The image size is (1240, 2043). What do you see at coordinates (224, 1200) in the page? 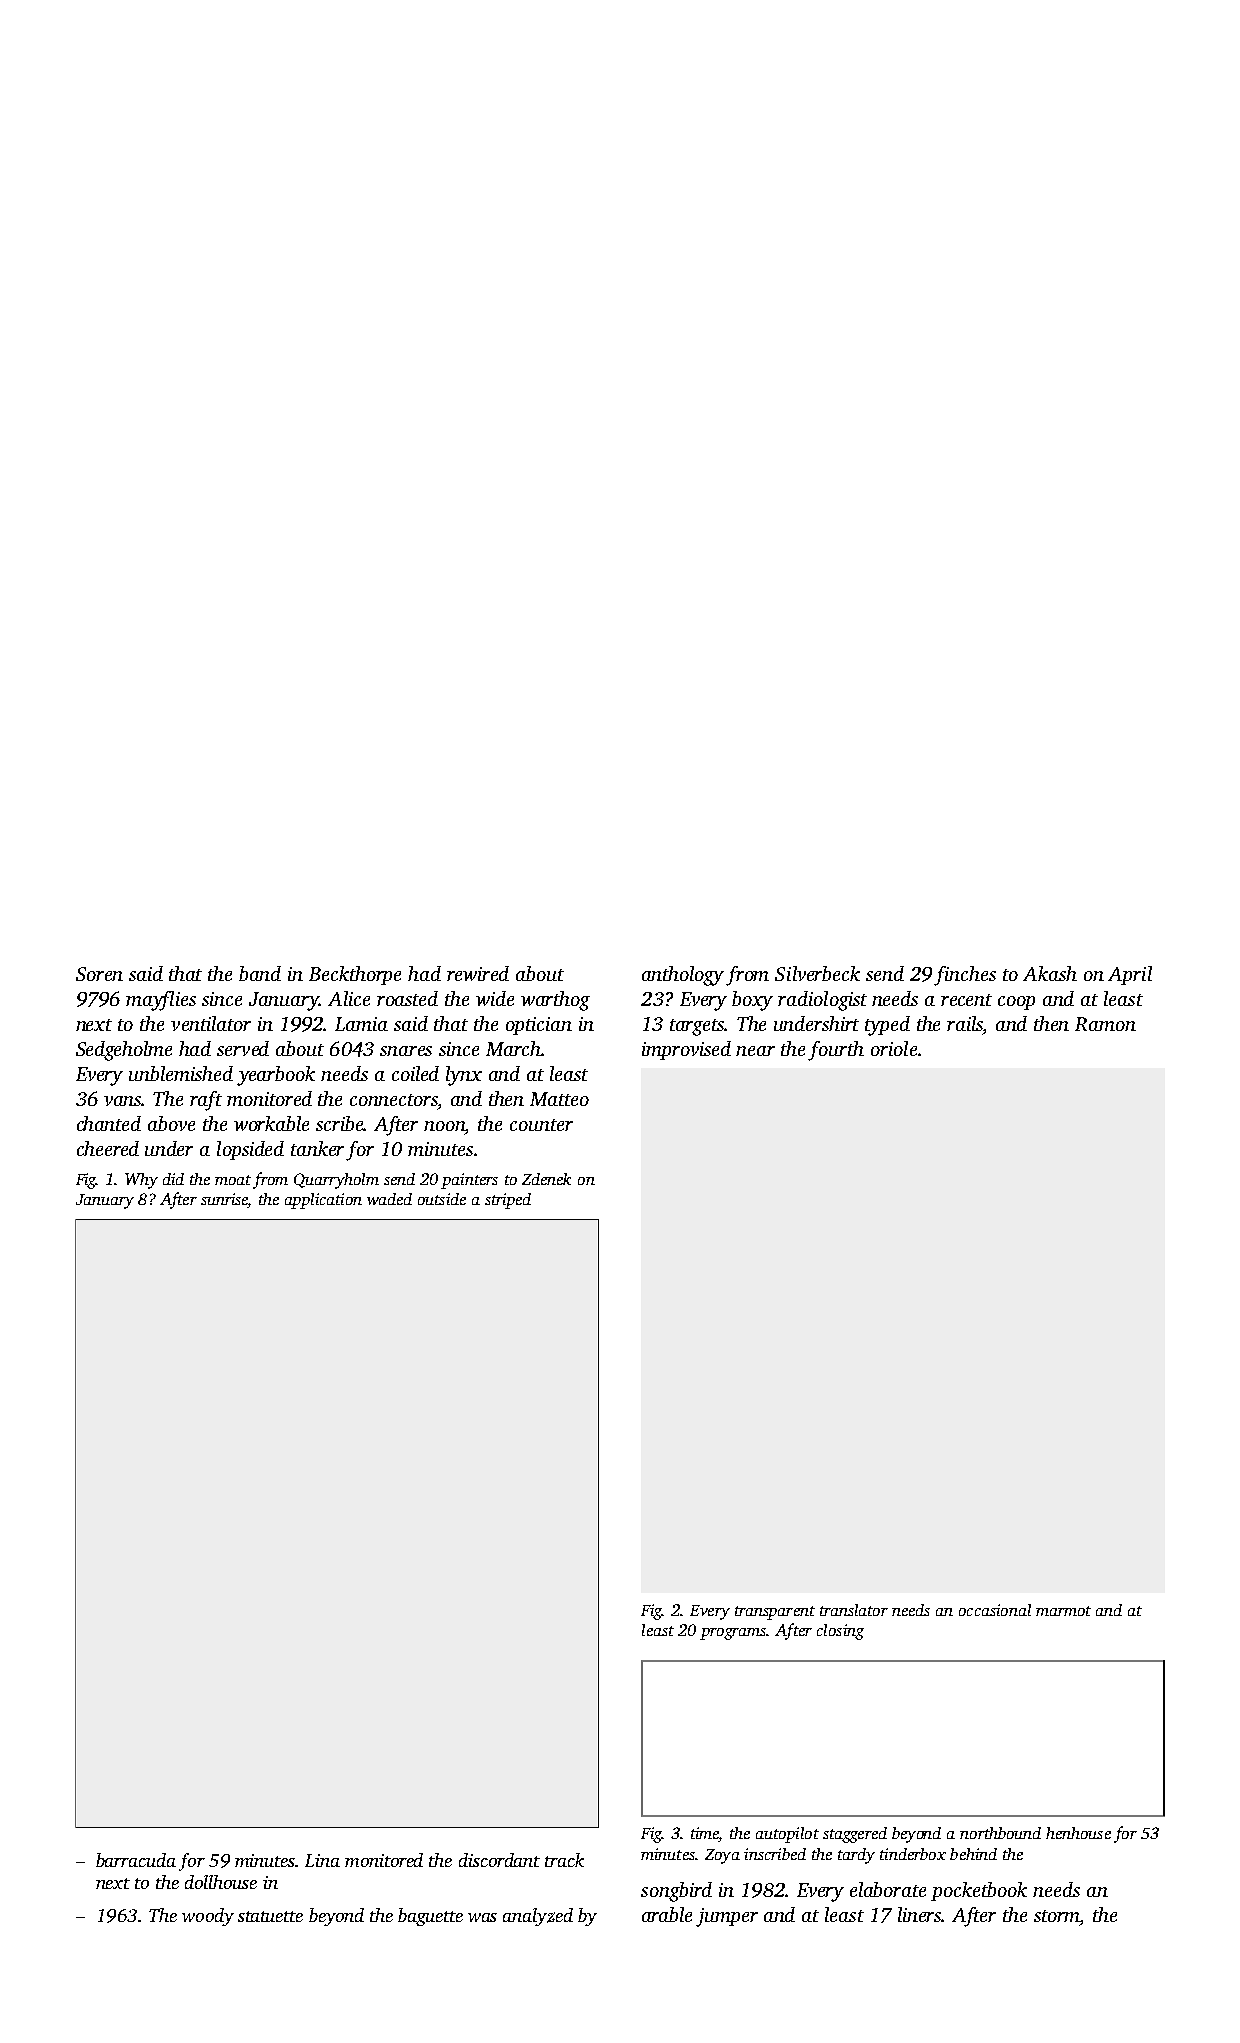
I see `sunrise` at bounding box center [224, 1200].
